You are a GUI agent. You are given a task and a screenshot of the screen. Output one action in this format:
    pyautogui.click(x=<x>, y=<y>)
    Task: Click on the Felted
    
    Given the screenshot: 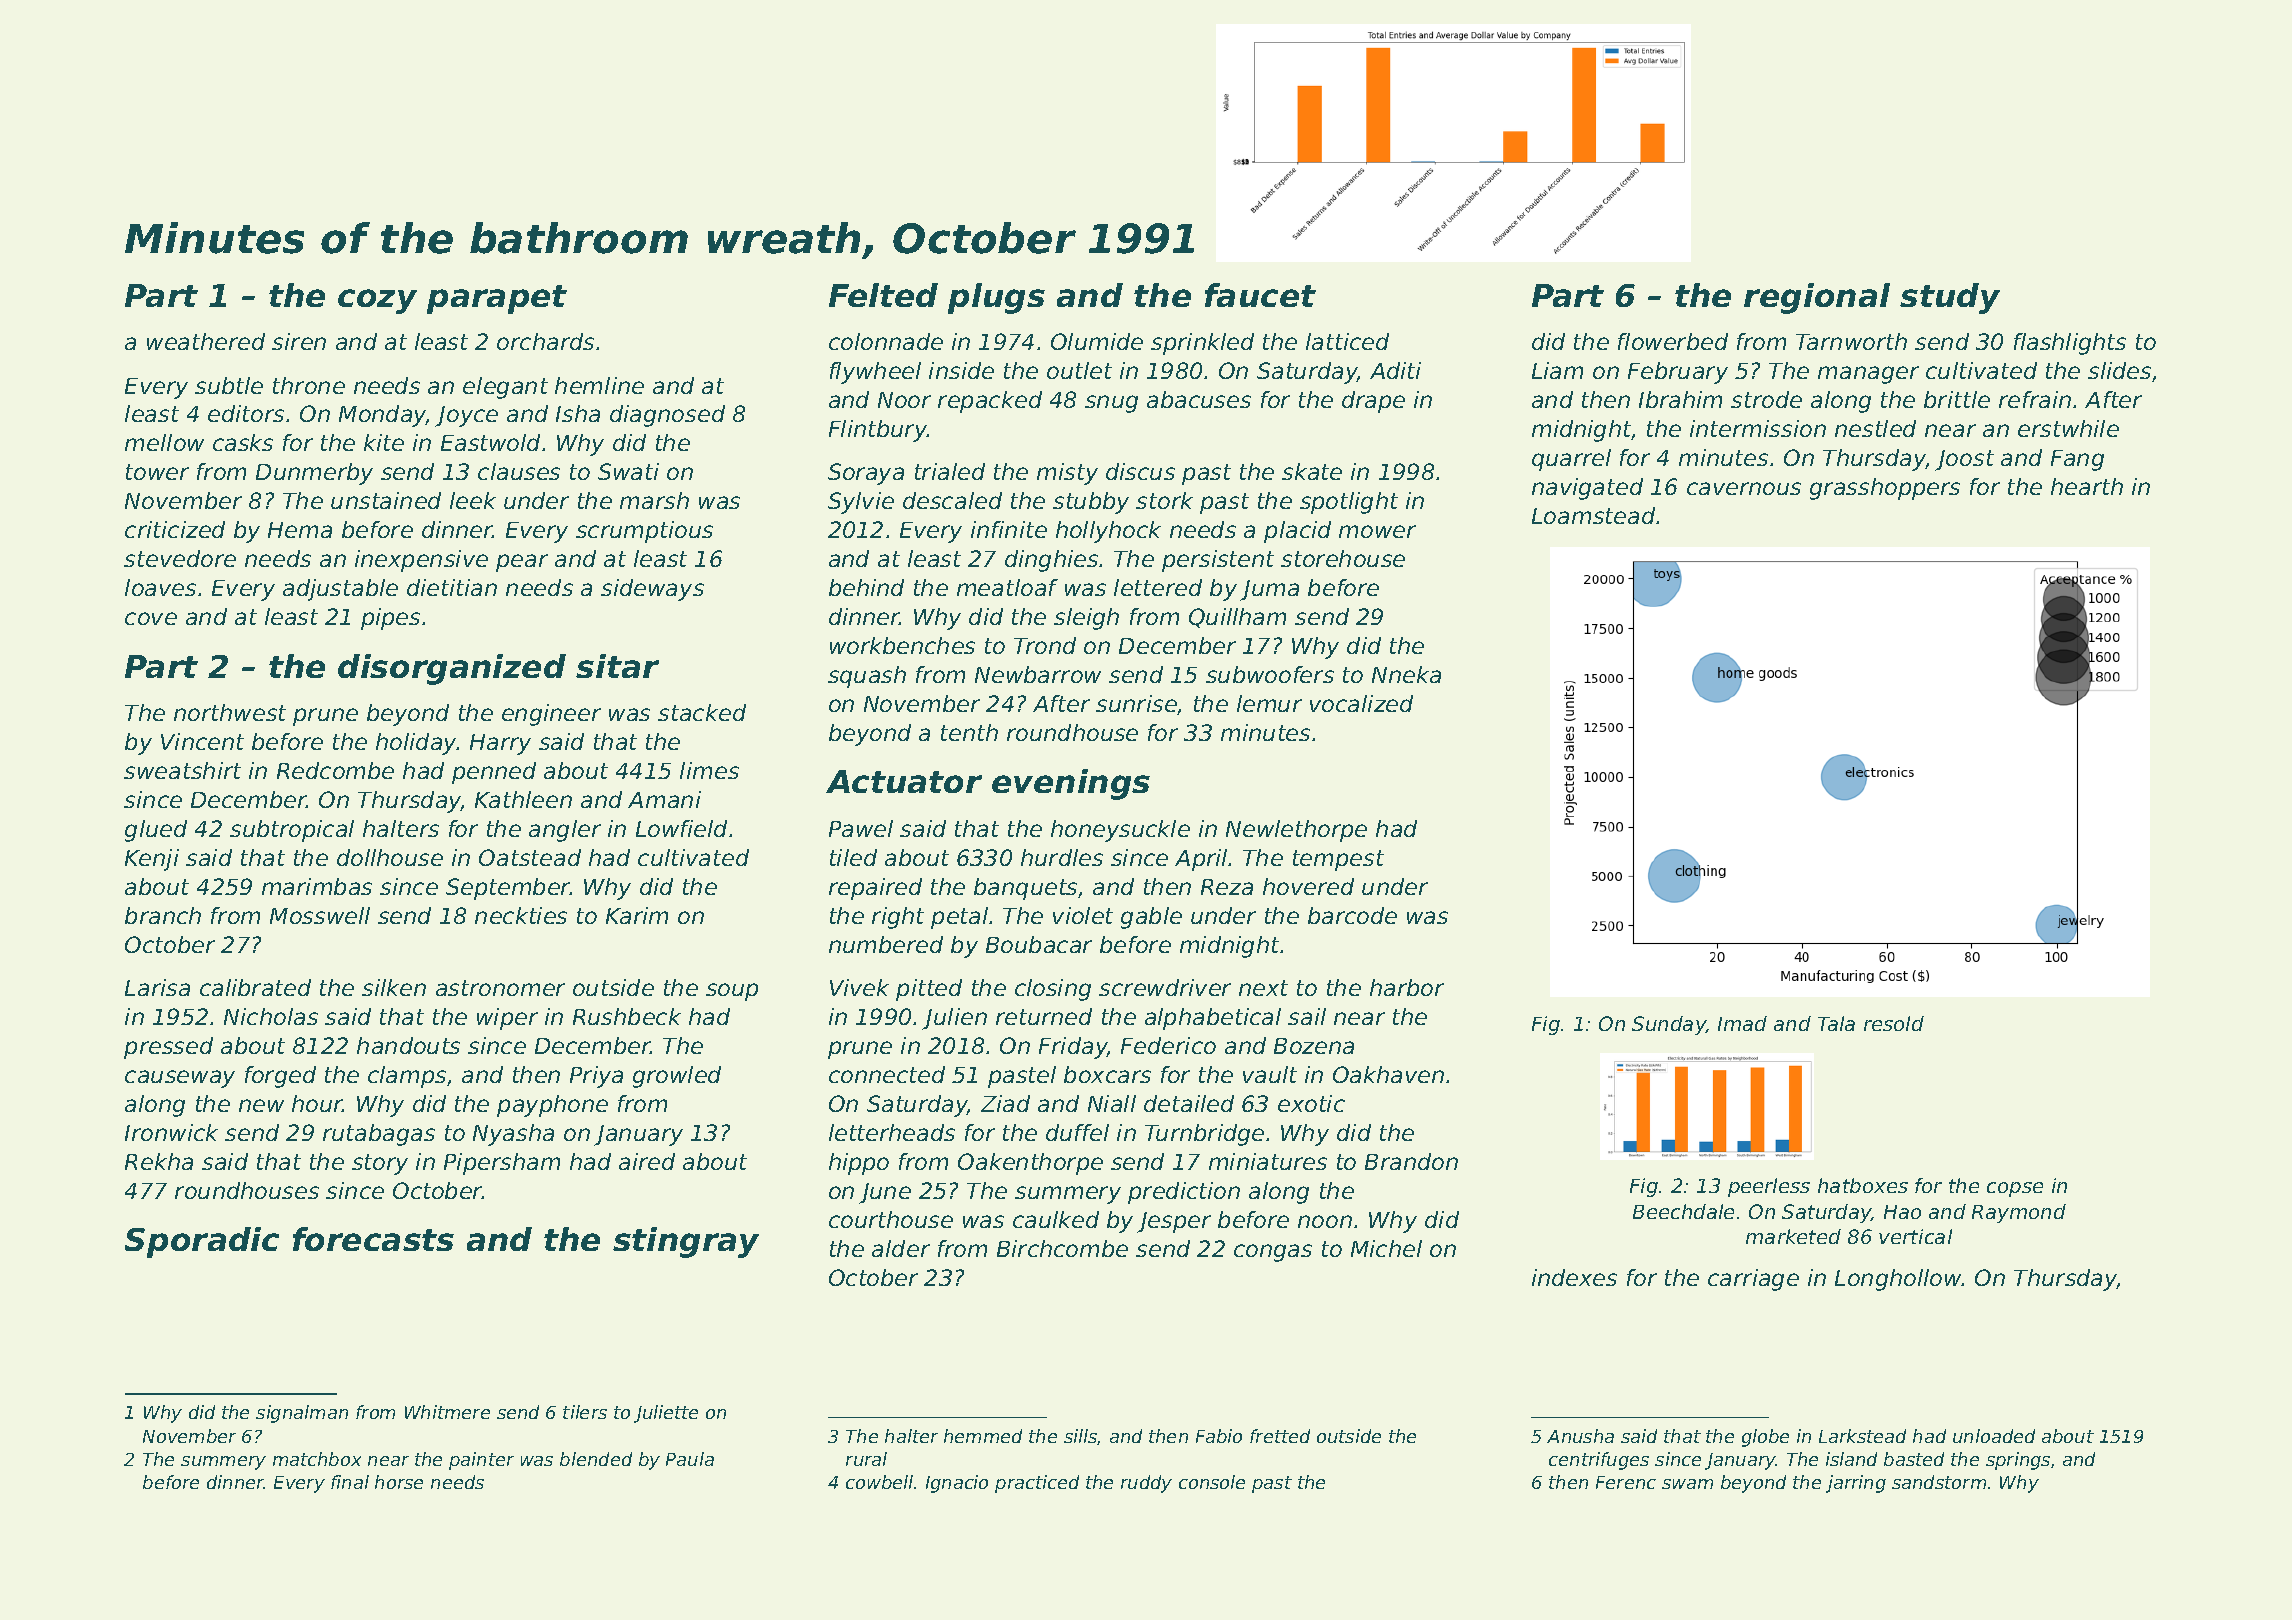 What is the action you would take?
    pyautogui.click(x=883, y=295)
